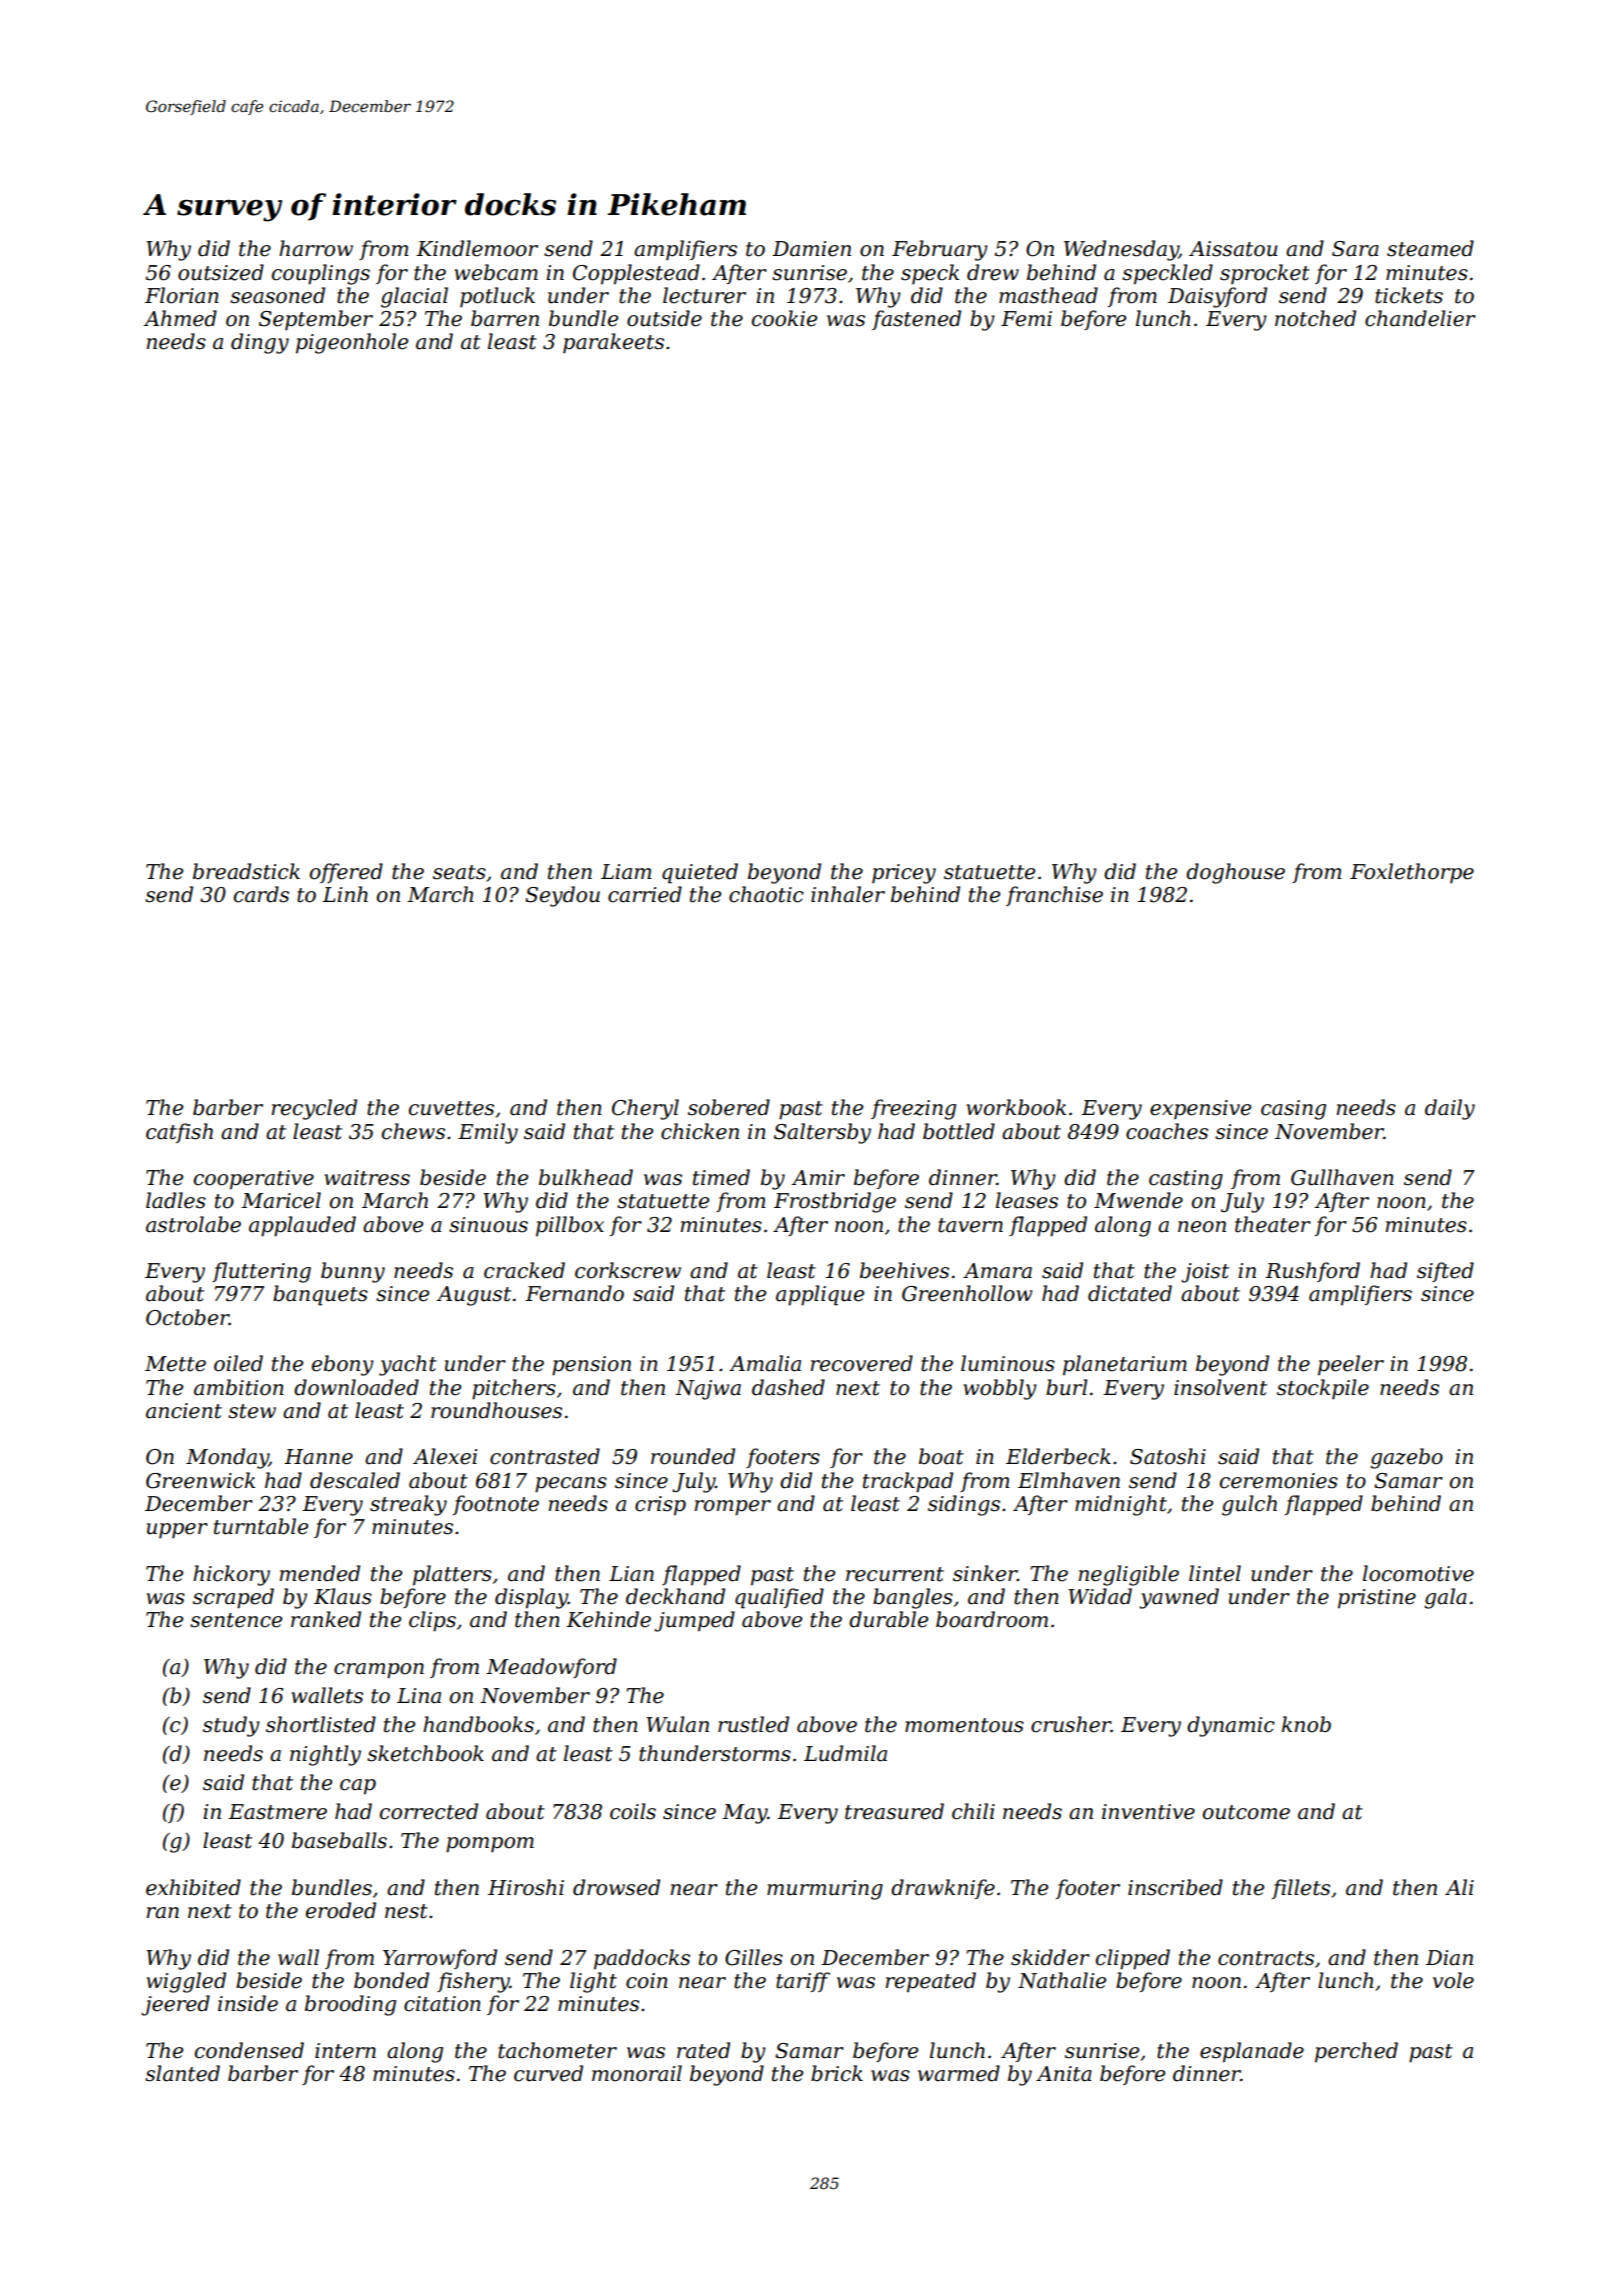  I want to click on Damien, so click(811, 249).
